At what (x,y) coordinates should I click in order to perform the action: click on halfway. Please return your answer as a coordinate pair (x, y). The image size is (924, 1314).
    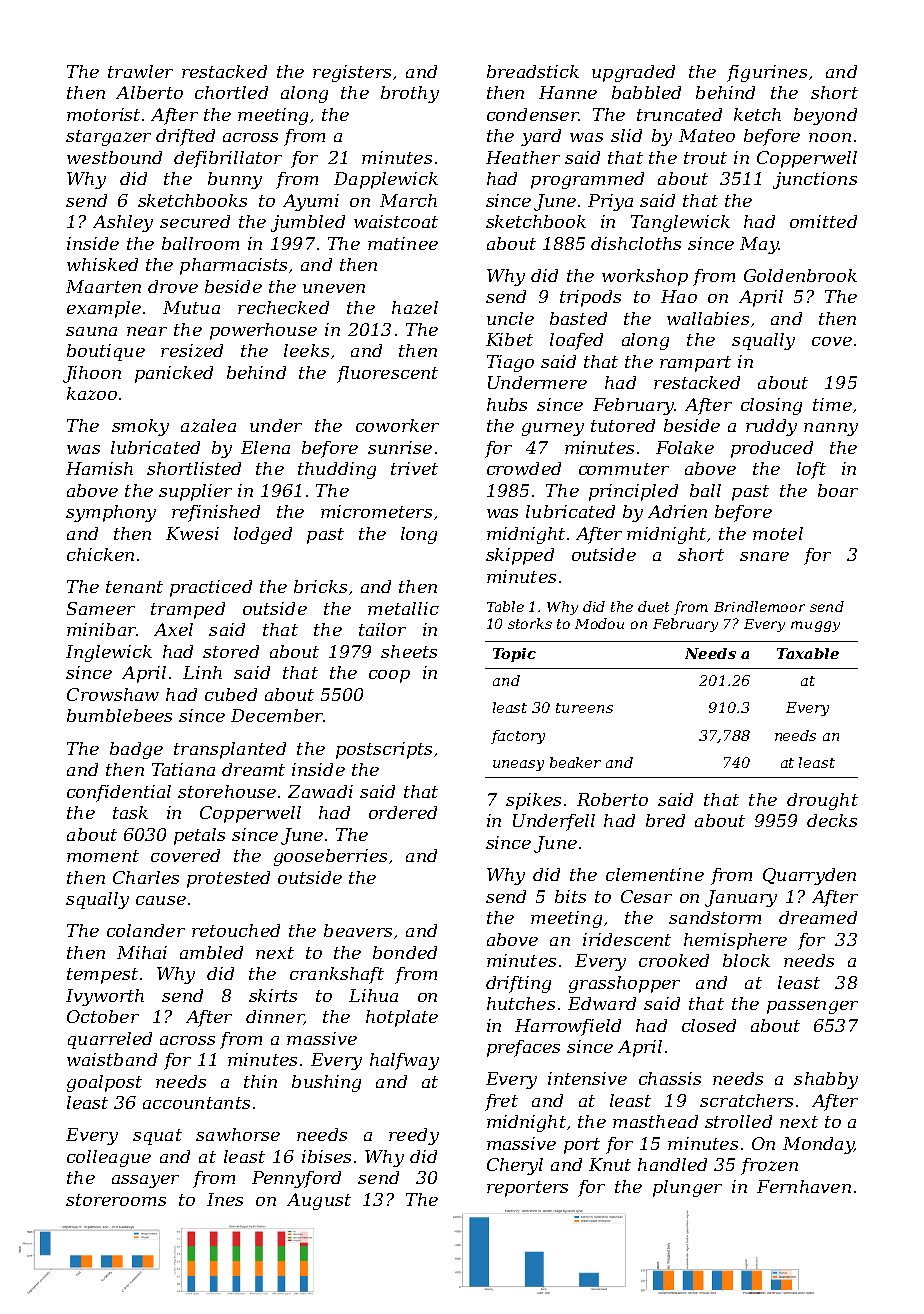
    Looking at the image, I should click on (404, 1061).
